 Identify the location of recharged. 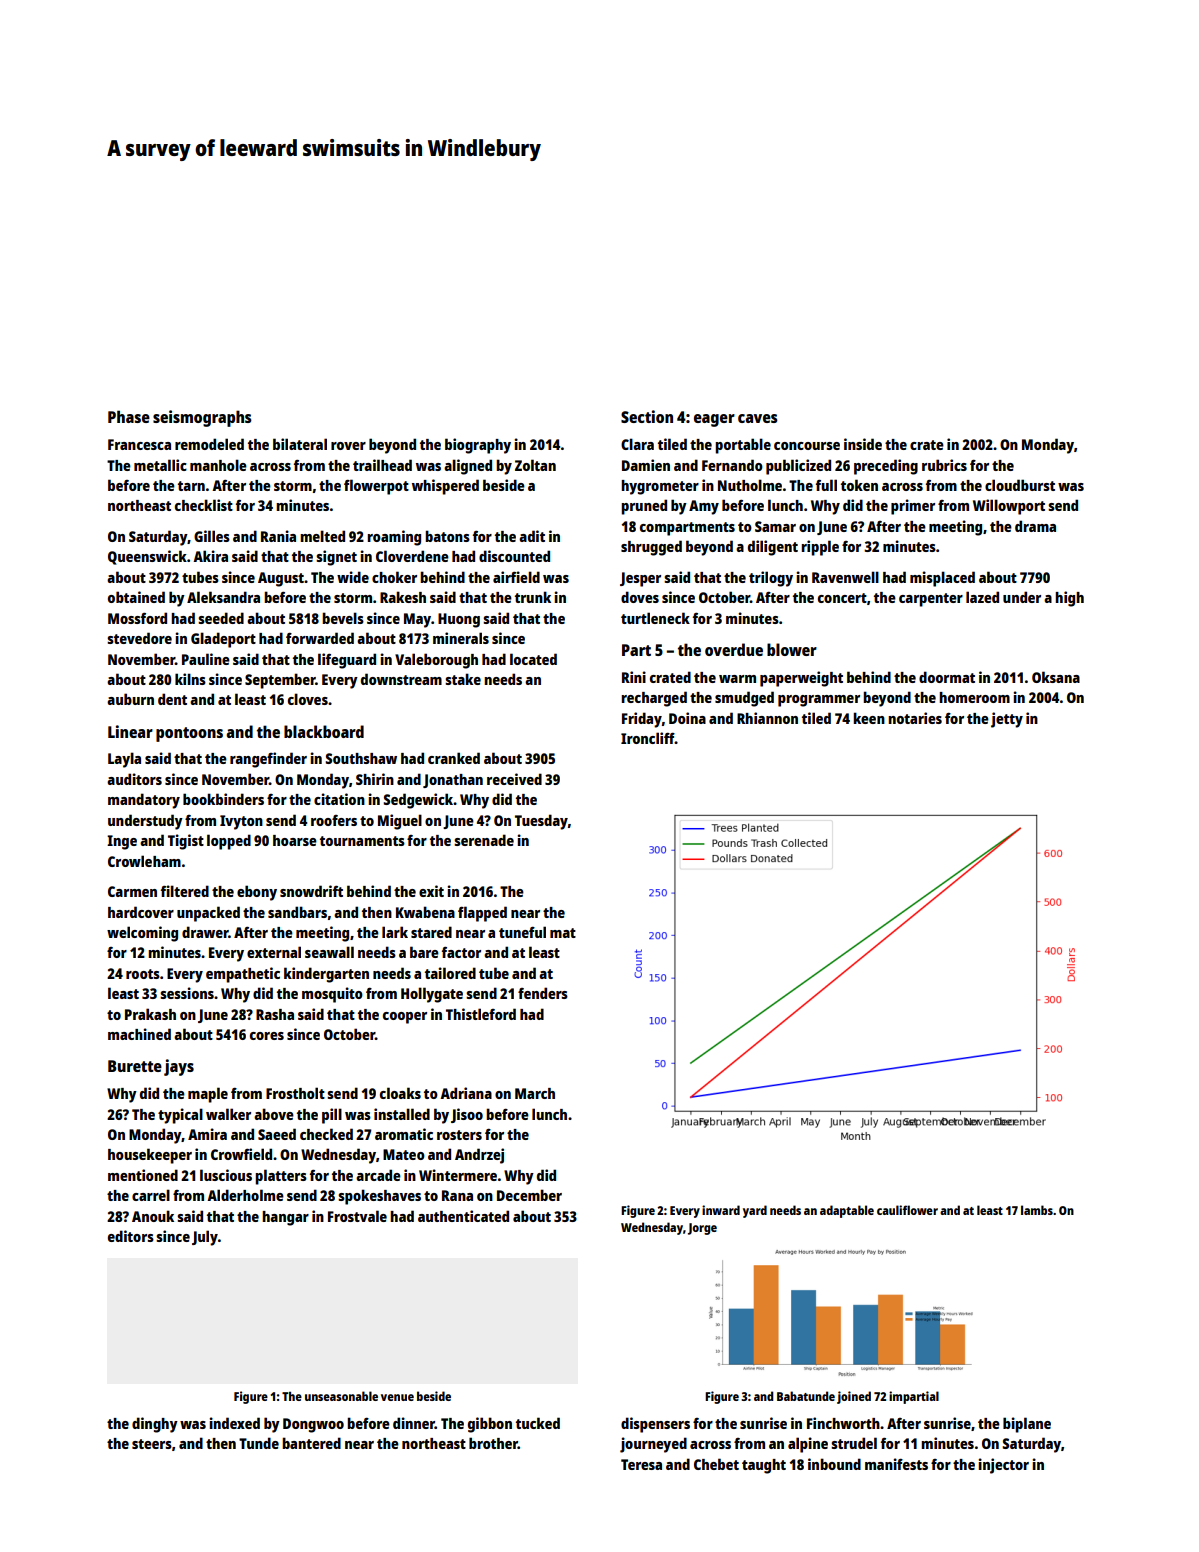
(654, 699).
